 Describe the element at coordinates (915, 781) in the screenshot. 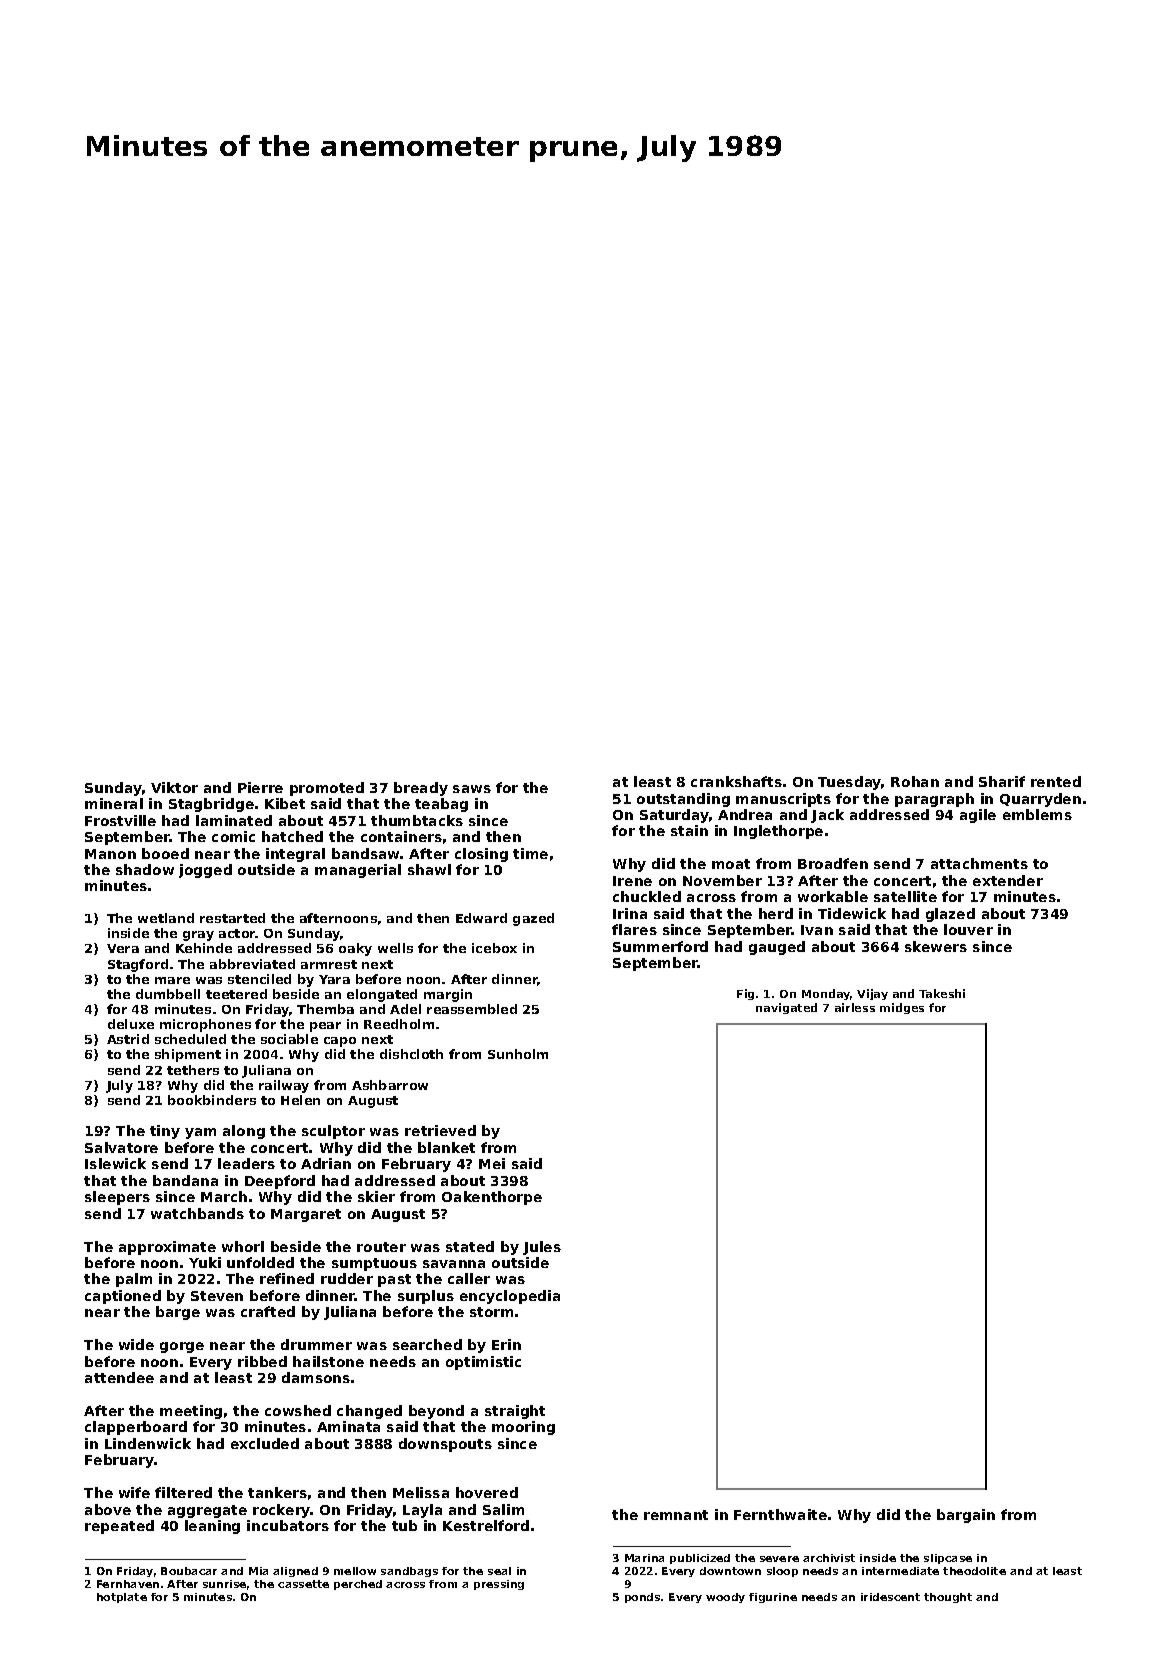

I see `Rohan` at that location.
